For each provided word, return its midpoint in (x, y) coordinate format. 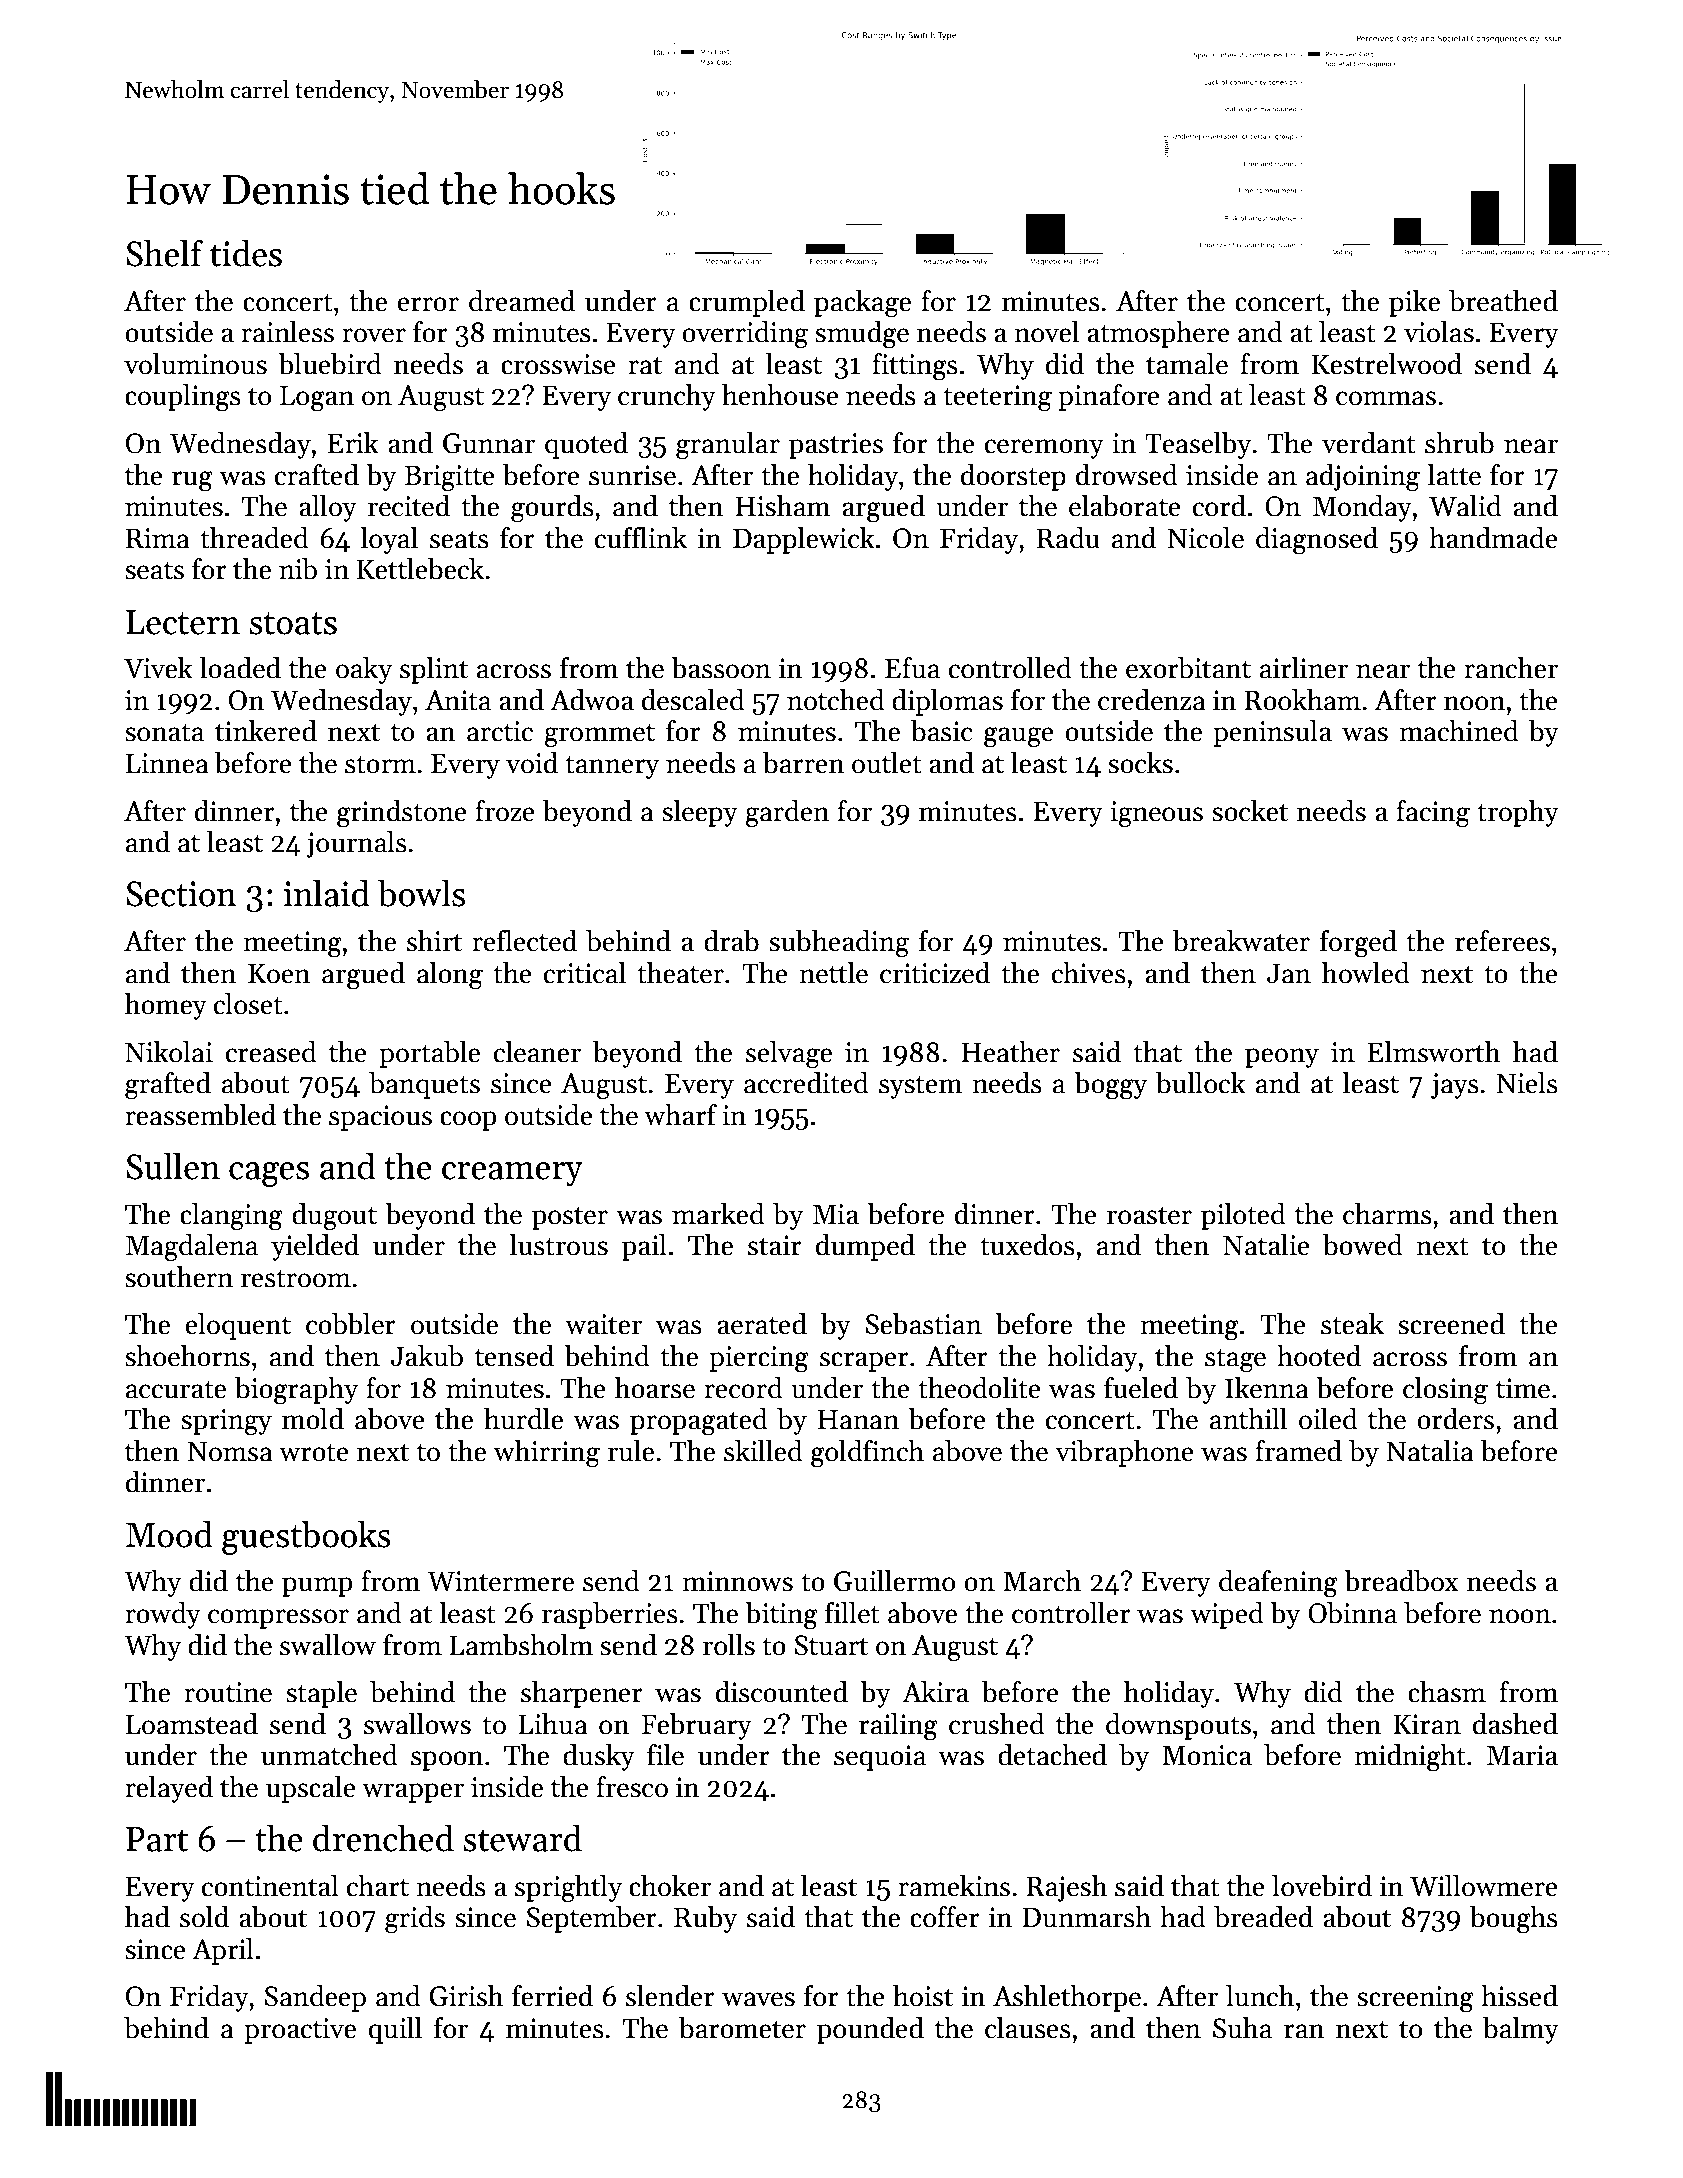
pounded (870, 2030)
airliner (1304, 668)
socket (1250, 811)
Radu (1068, 538)
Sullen (173, 1166)
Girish (466, 1996)
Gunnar (489, 443)
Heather (1010, 1052)
